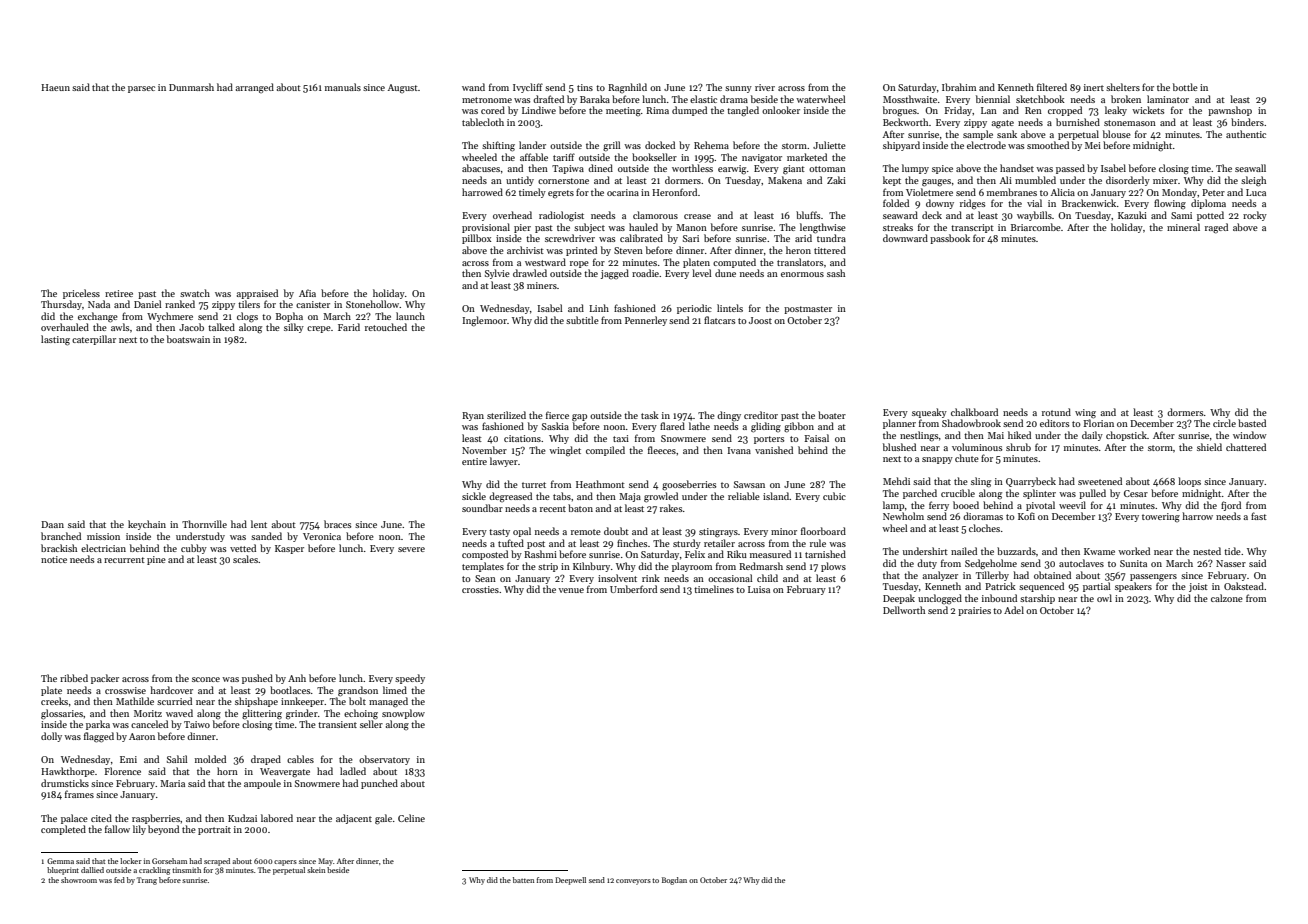 The width and height of the screenshot is (1308, 924). I want to click on Daan, so click(52, 524).
